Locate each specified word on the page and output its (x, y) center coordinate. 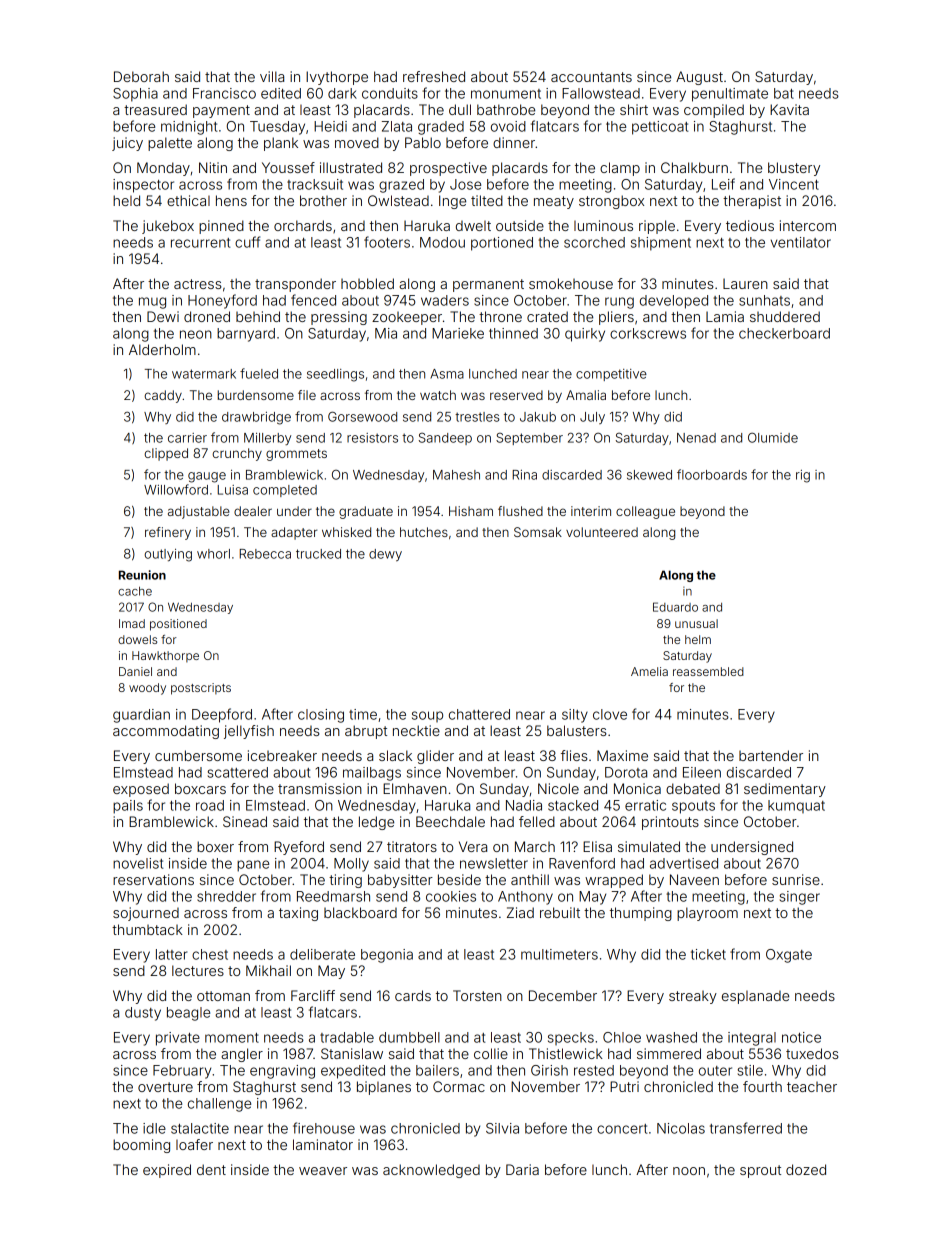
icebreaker (282, 755)
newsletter (494, 863)
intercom (808, 225)
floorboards (712, 474)
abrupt (366, 732)
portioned (502, 244)
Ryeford (299, 848)
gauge (207, 477)
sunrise (796, 879)
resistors (372, 438)
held (126, 200)
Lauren (745, 283)
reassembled (708, 671)
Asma (447, 374)
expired (167, 1171)
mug (152, 303)
